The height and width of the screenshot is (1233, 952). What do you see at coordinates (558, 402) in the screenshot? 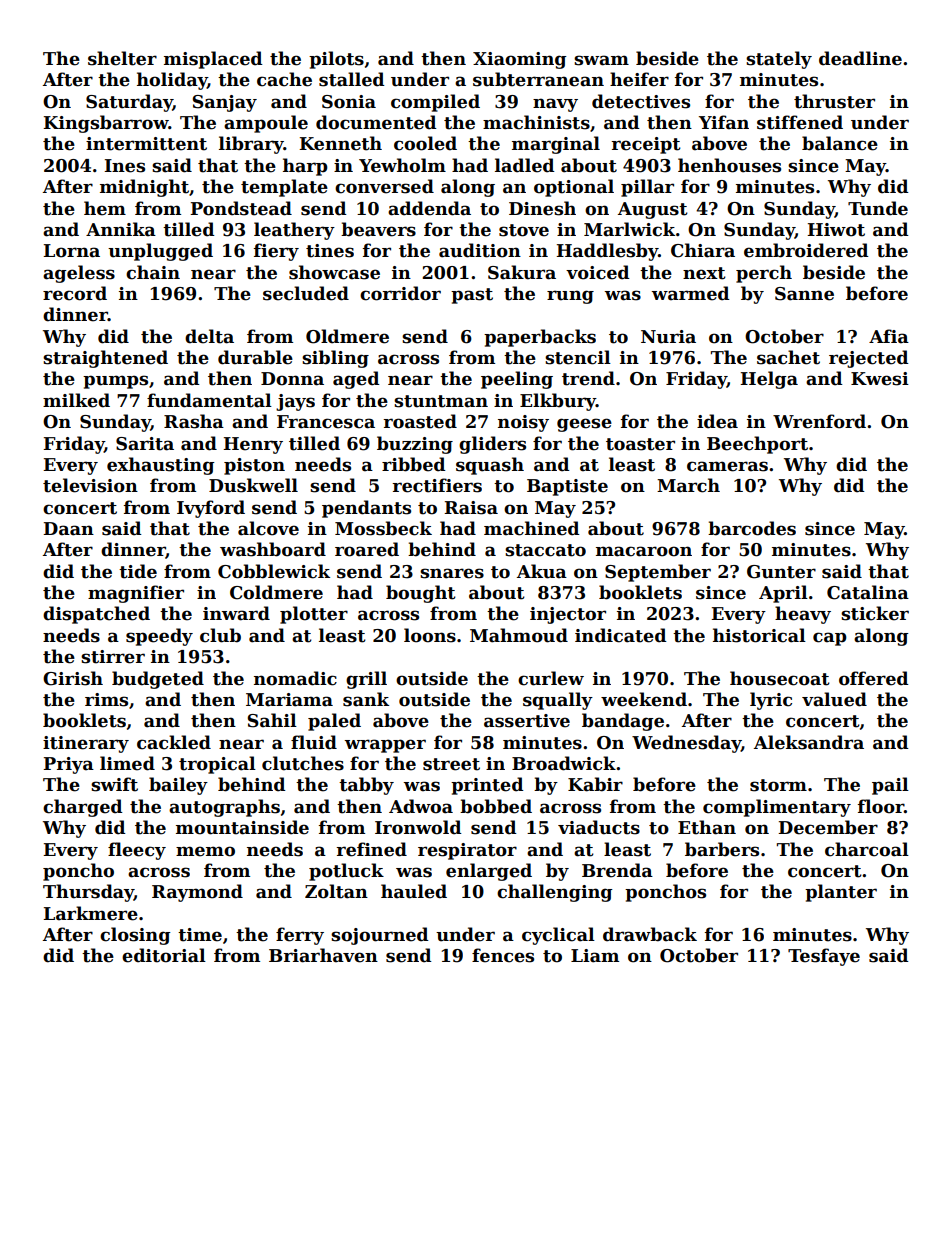
I see `Elkbury` at bounding box center [558, 402].
